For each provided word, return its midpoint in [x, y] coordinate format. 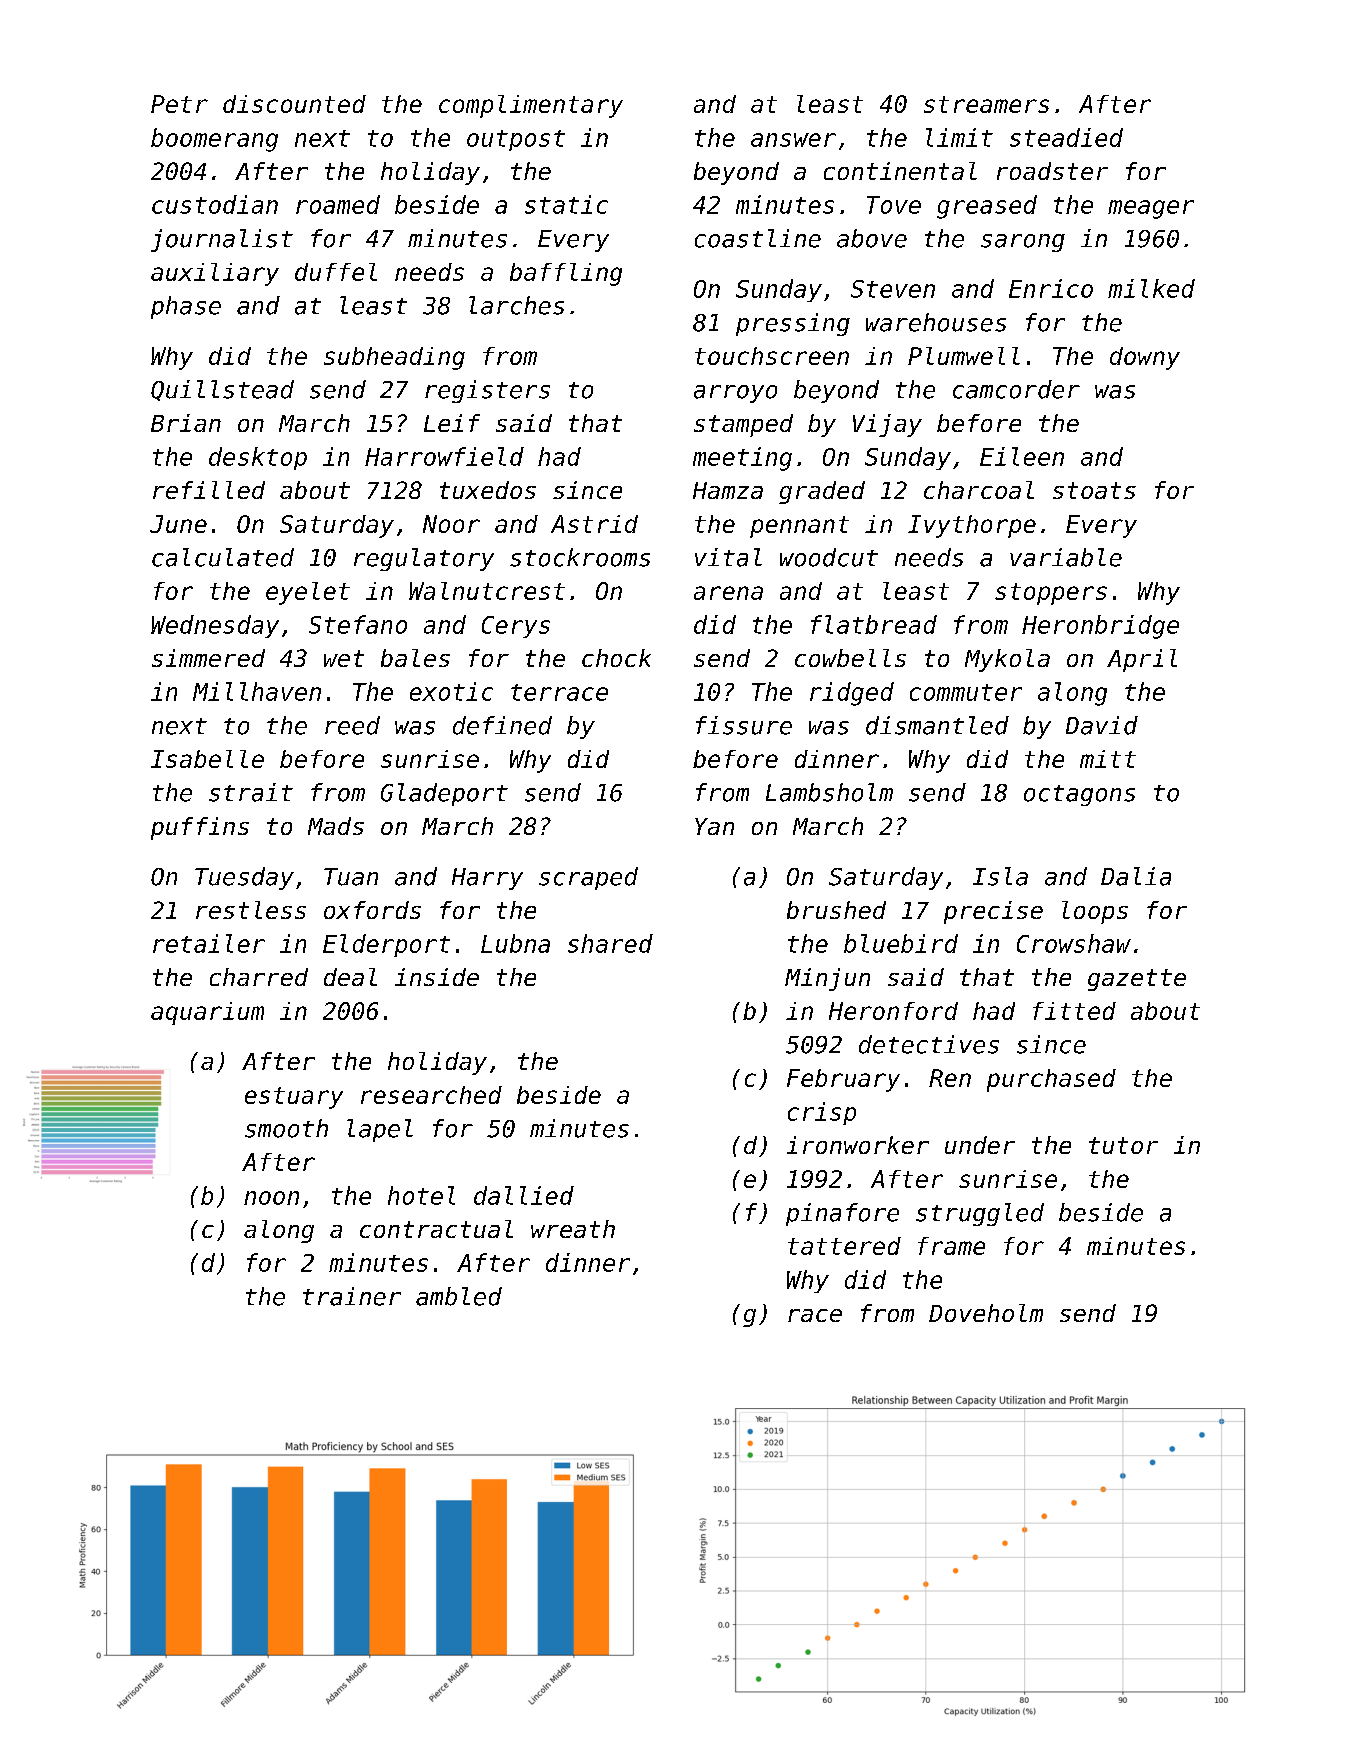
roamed [338, 204]
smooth [286, 1128]
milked [1151, 288]
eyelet [308, 593]
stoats [1094, 490]
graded [822, 492]
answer [793, 140]
